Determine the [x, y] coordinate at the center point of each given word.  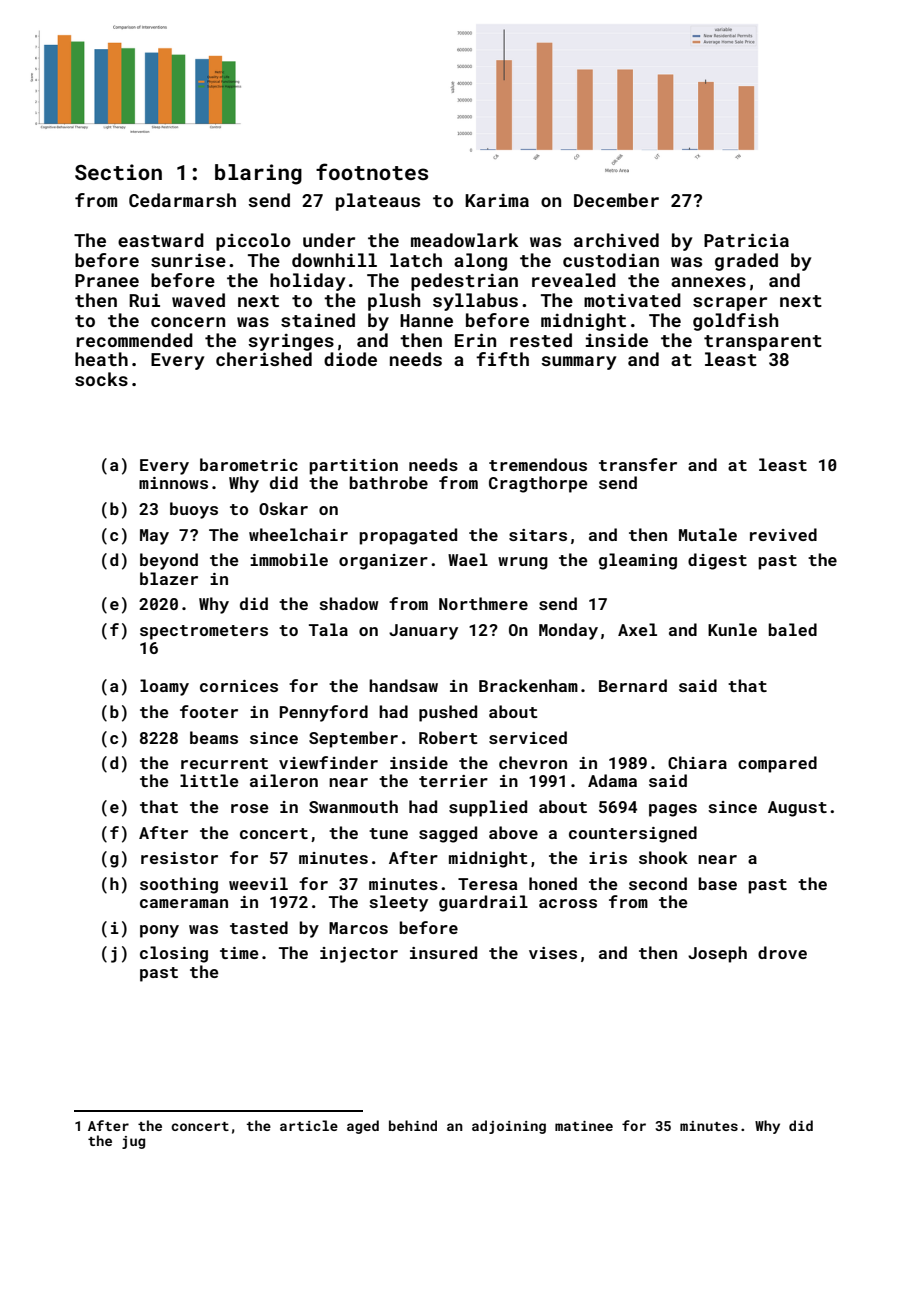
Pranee [107, 280]
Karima [497, 200]
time [239, 953]
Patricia [746, 240]
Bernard [633, 685]
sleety [398, 903]
